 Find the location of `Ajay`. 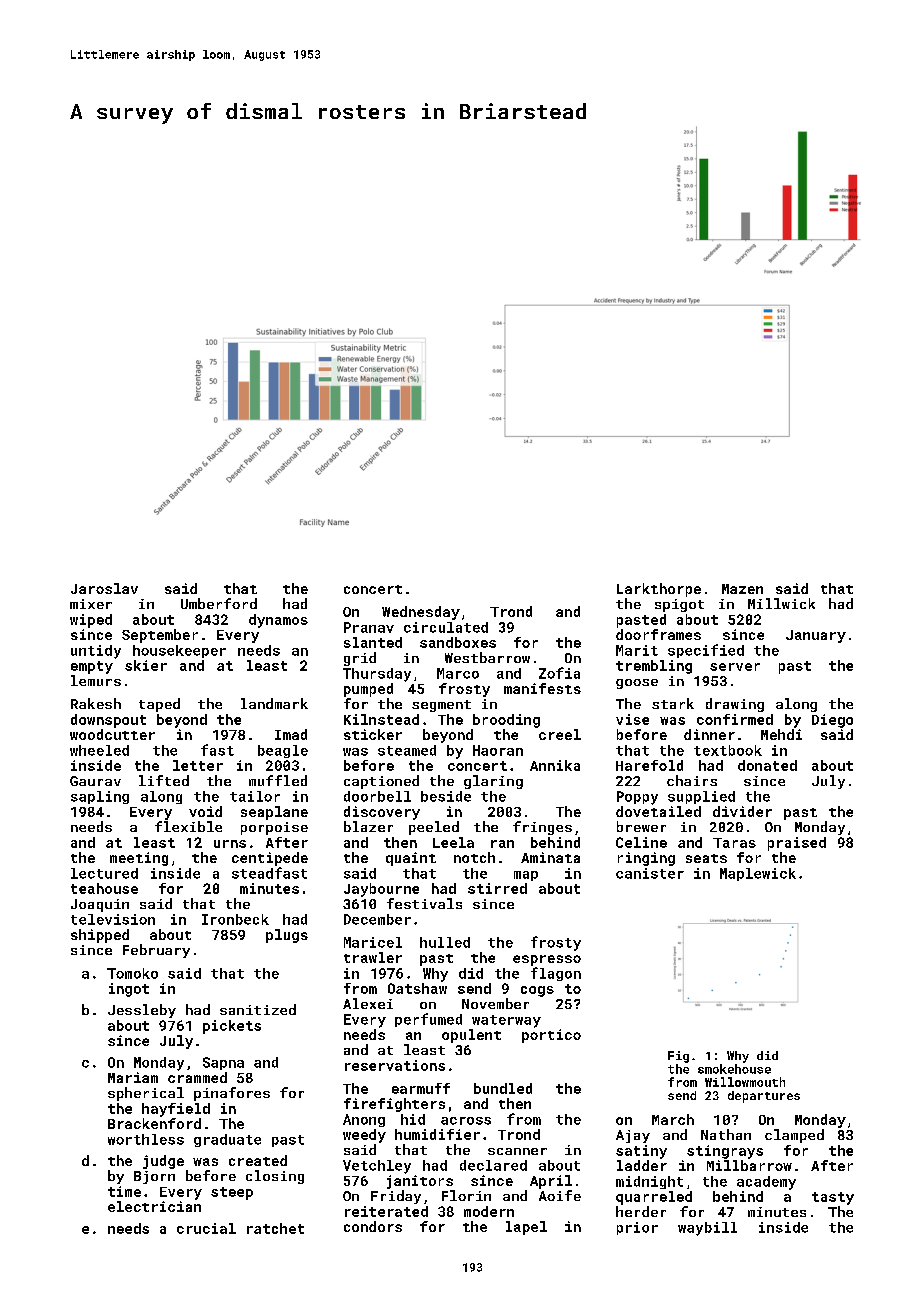

Ajay is located at coordinates (633, 1136).
